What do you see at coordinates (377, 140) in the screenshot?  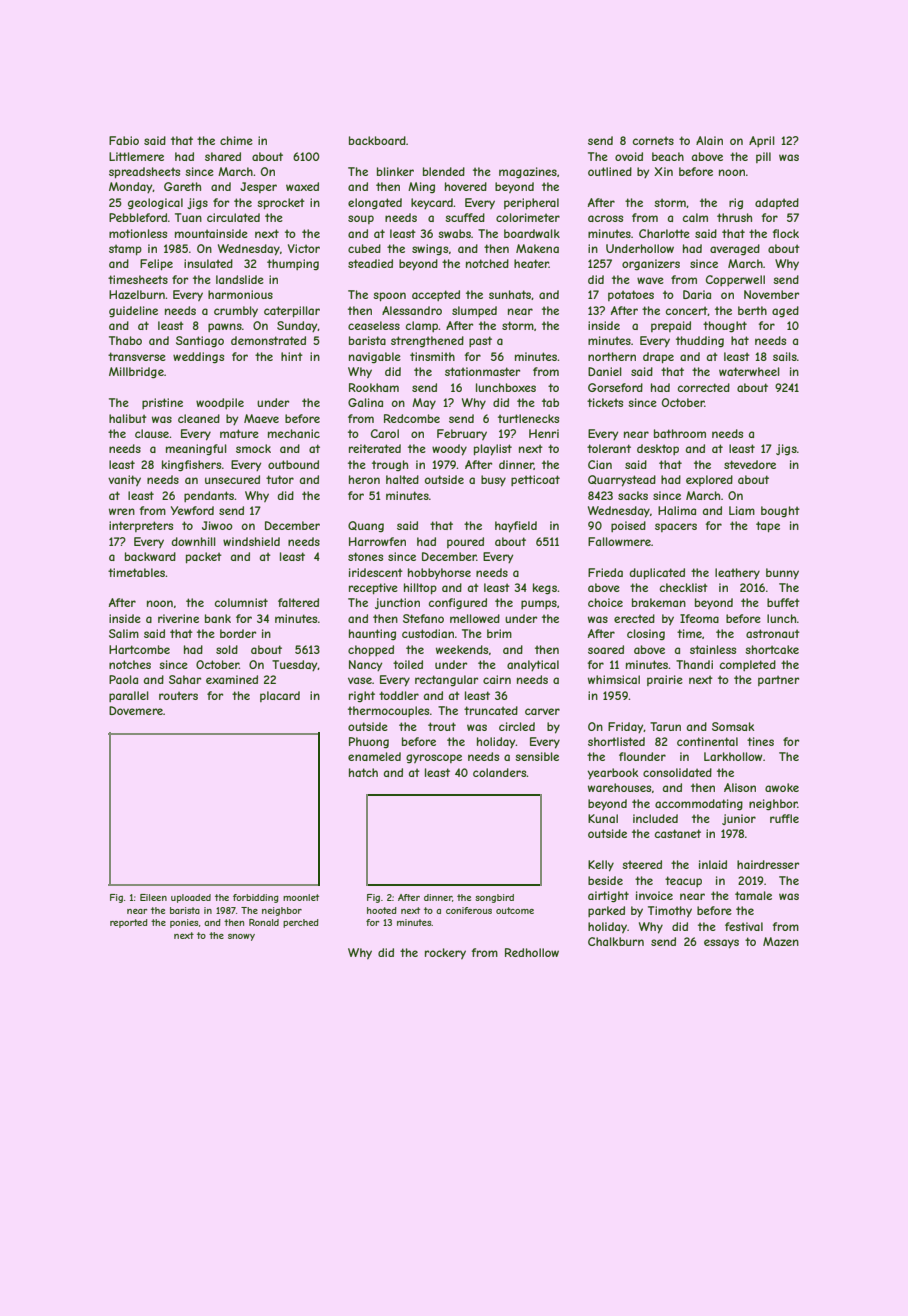 I see `backboard` at bounding box center [377, 140].
